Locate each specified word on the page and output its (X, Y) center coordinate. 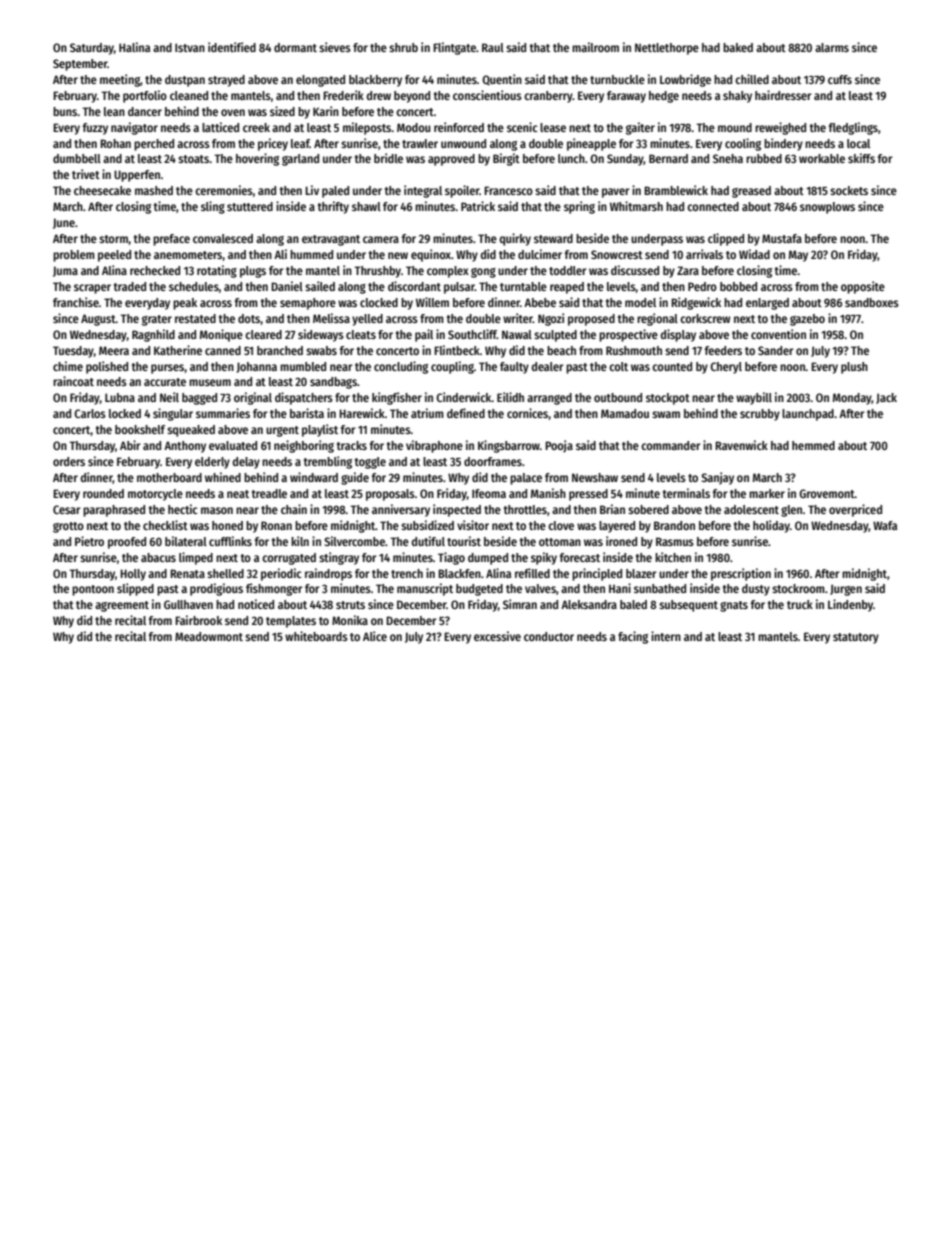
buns (65, 111)
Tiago (451, 558)
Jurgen (846, 590)
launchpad (808, 415)
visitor (473, 525)
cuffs (840, 79)
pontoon (93, 590)
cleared (263, 334)
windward (314, 477)
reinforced (459, 127)
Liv (312, 190)
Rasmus (675, 541)
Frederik (343, 95)
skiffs (861, 158)
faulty (514, 368)
